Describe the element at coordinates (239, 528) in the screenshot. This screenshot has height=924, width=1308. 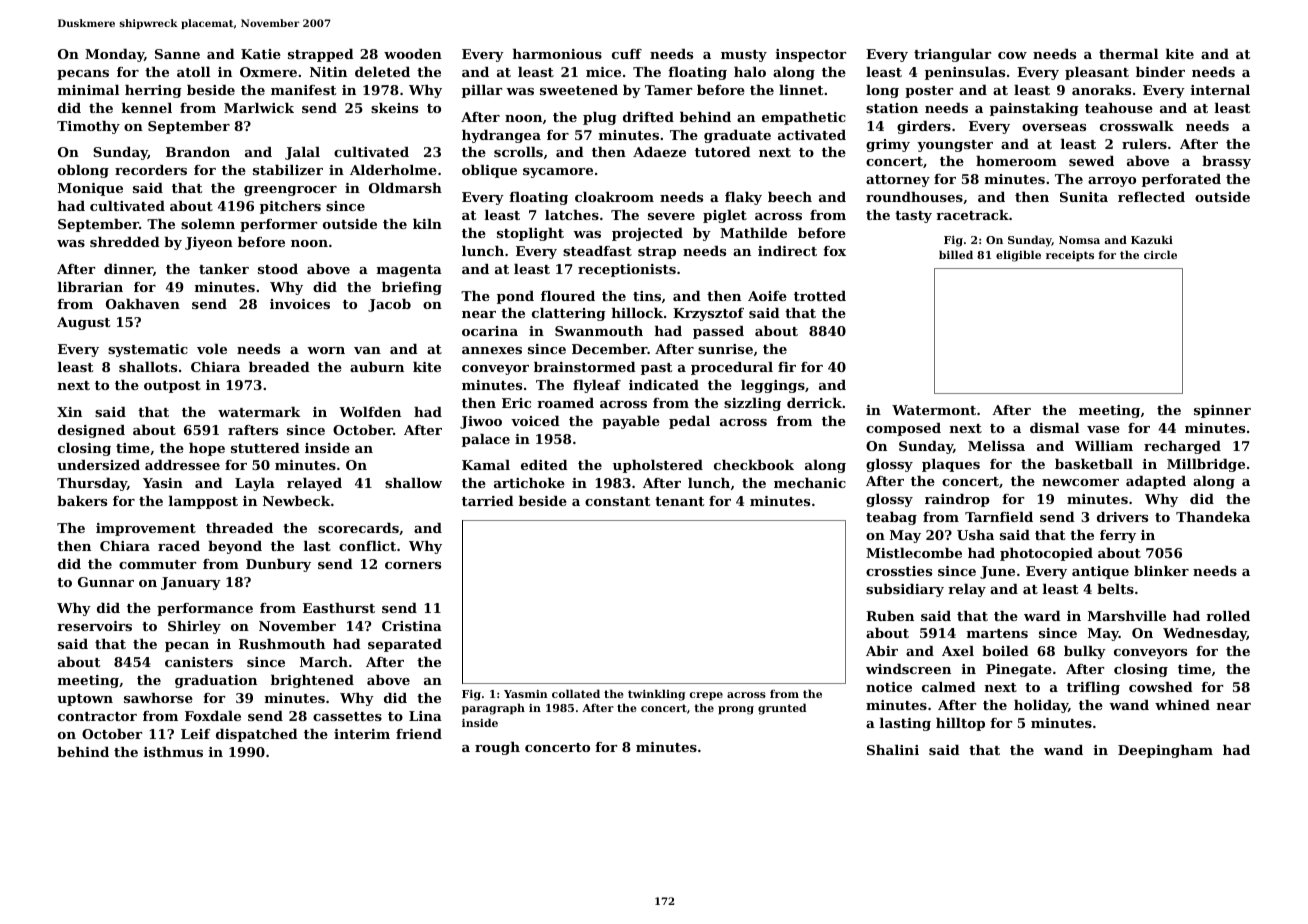
I see `threaded` at that location.
